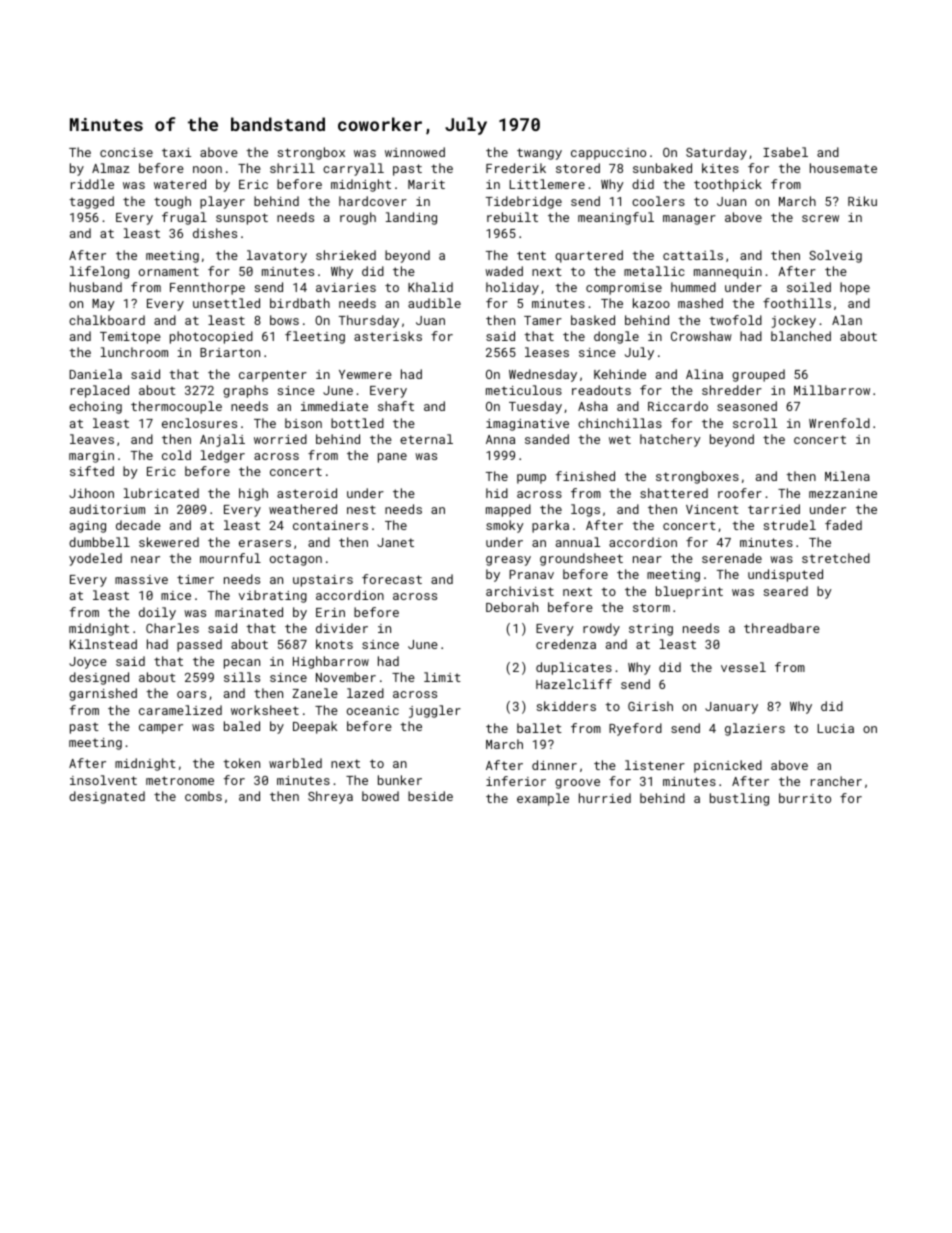 The image size is (952, 1233). Describe the element at coordinates (601, 629) in the page. I see `rowdy` at that location.
